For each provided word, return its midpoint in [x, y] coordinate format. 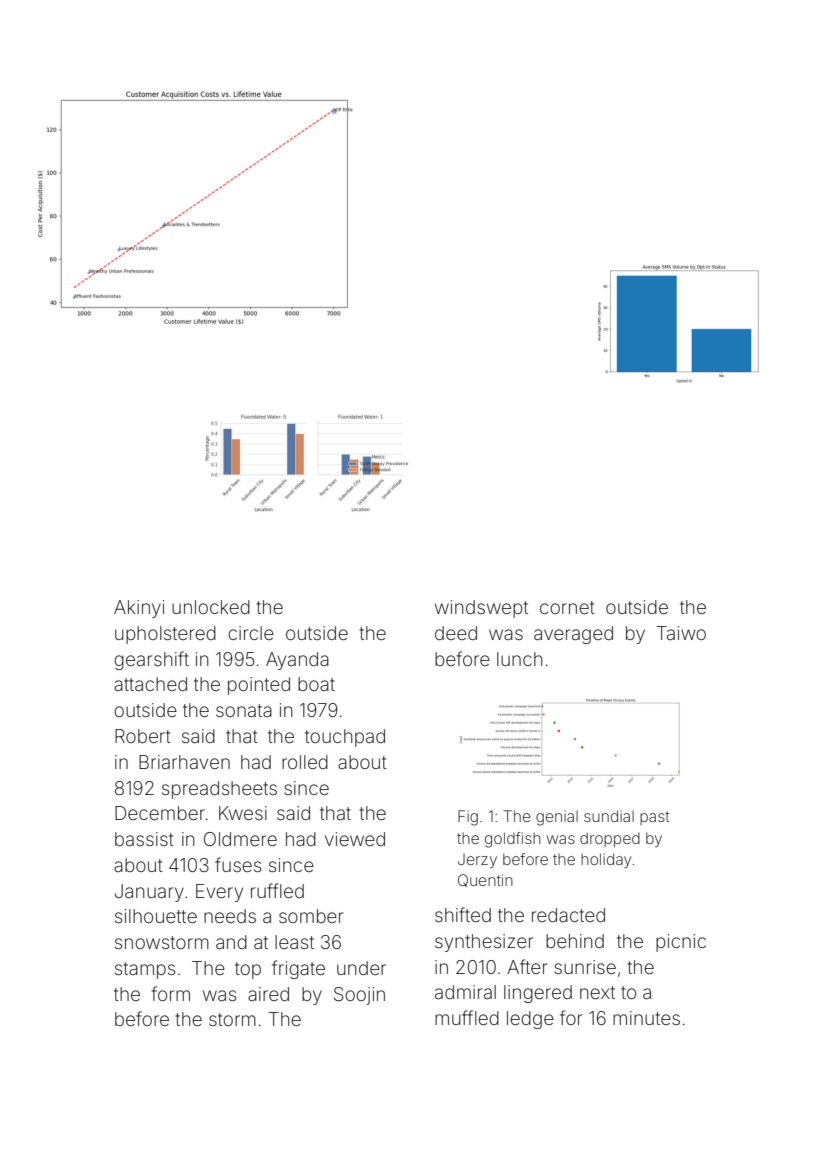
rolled [305, 762]
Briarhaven [184, 762]
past [654, 818]
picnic [681, 943]
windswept [481, 609]
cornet [567, 607]
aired [268, 994]
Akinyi [139, 609]
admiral [465, 992]
